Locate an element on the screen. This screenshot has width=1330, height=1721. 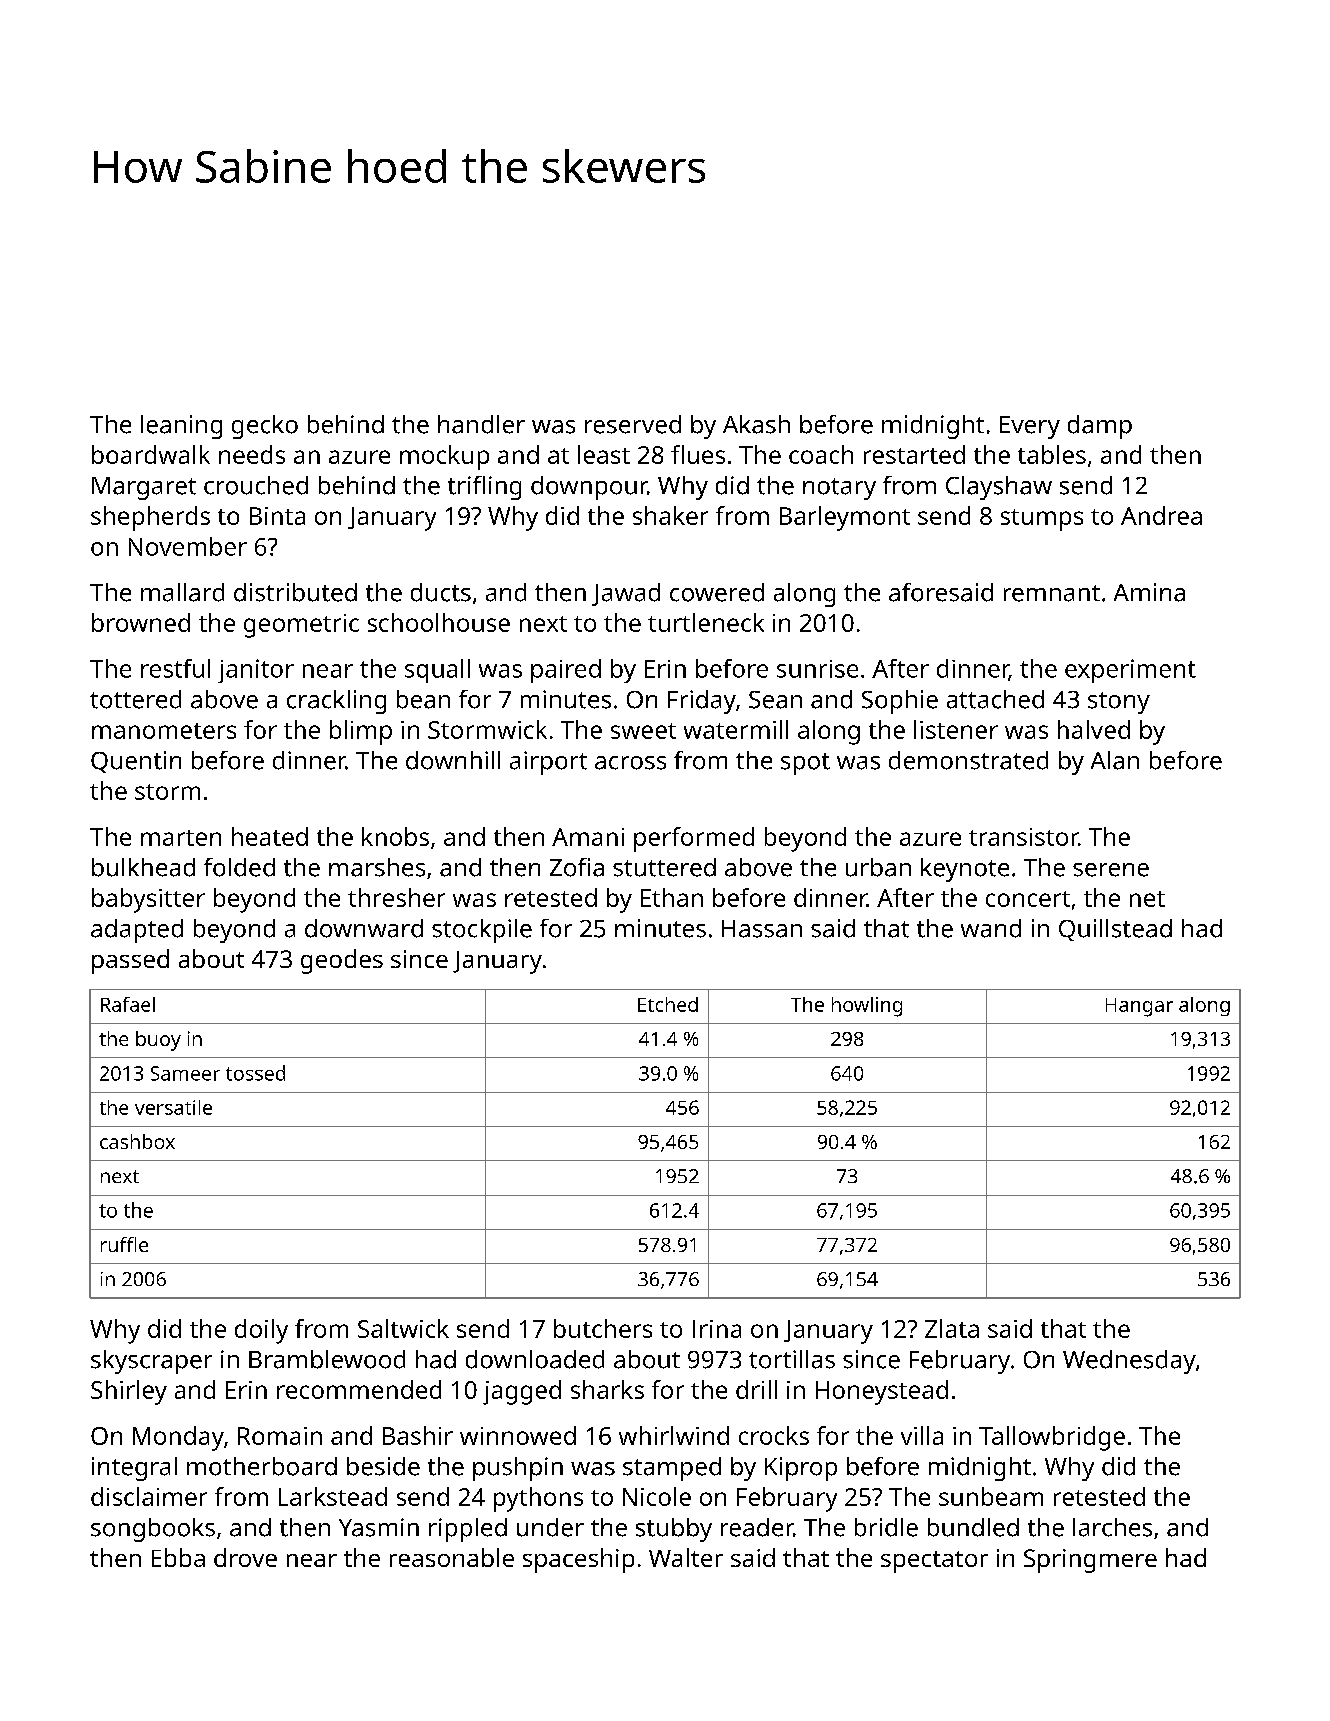
Akash is located at coordinates (756, 424).
